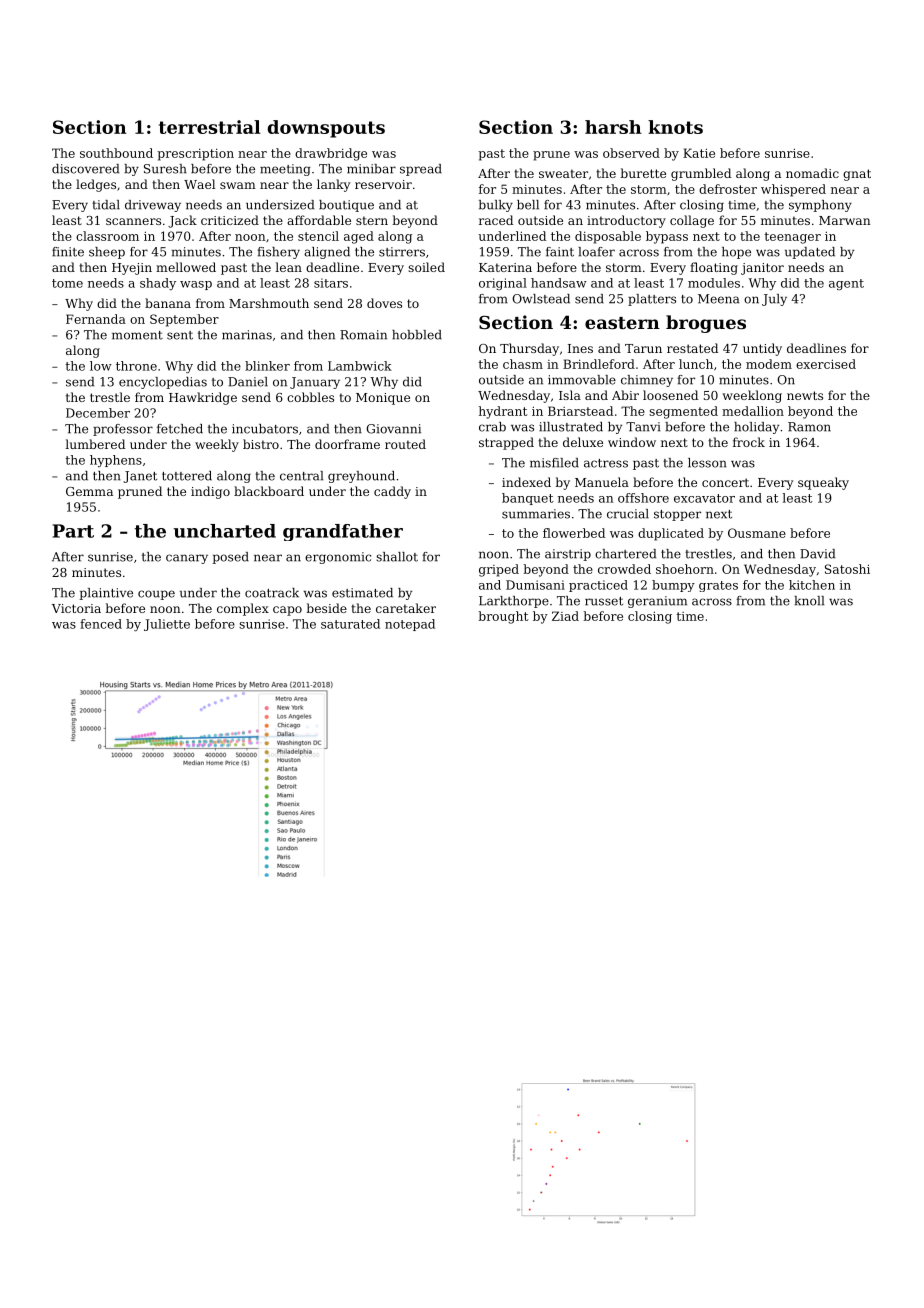  Describe the element at coordinates (230, 558) in the image. I see `posed` at that location.
